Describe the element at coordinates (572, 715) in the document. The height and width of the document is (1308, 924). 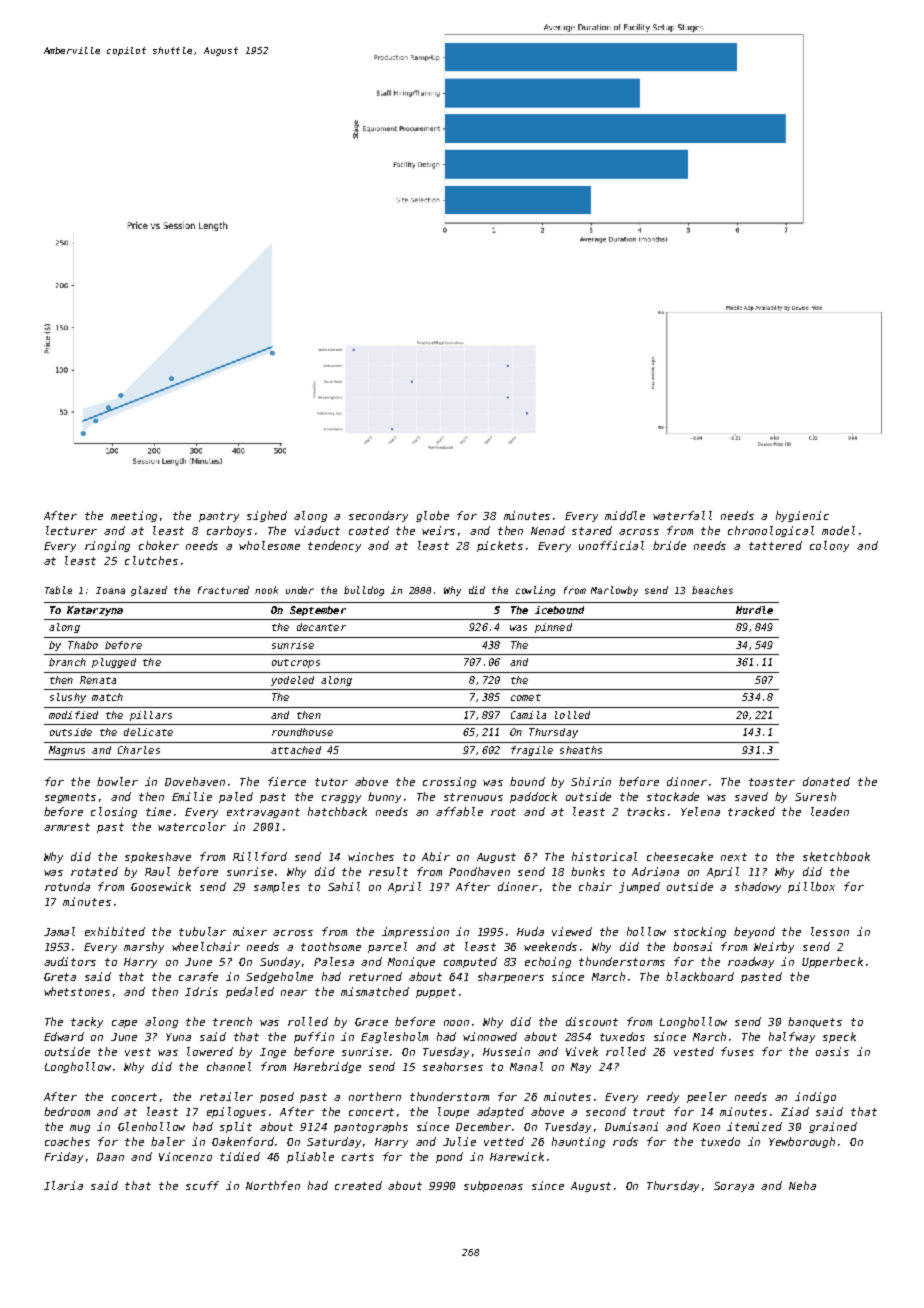
I see `lolled` at that location.
